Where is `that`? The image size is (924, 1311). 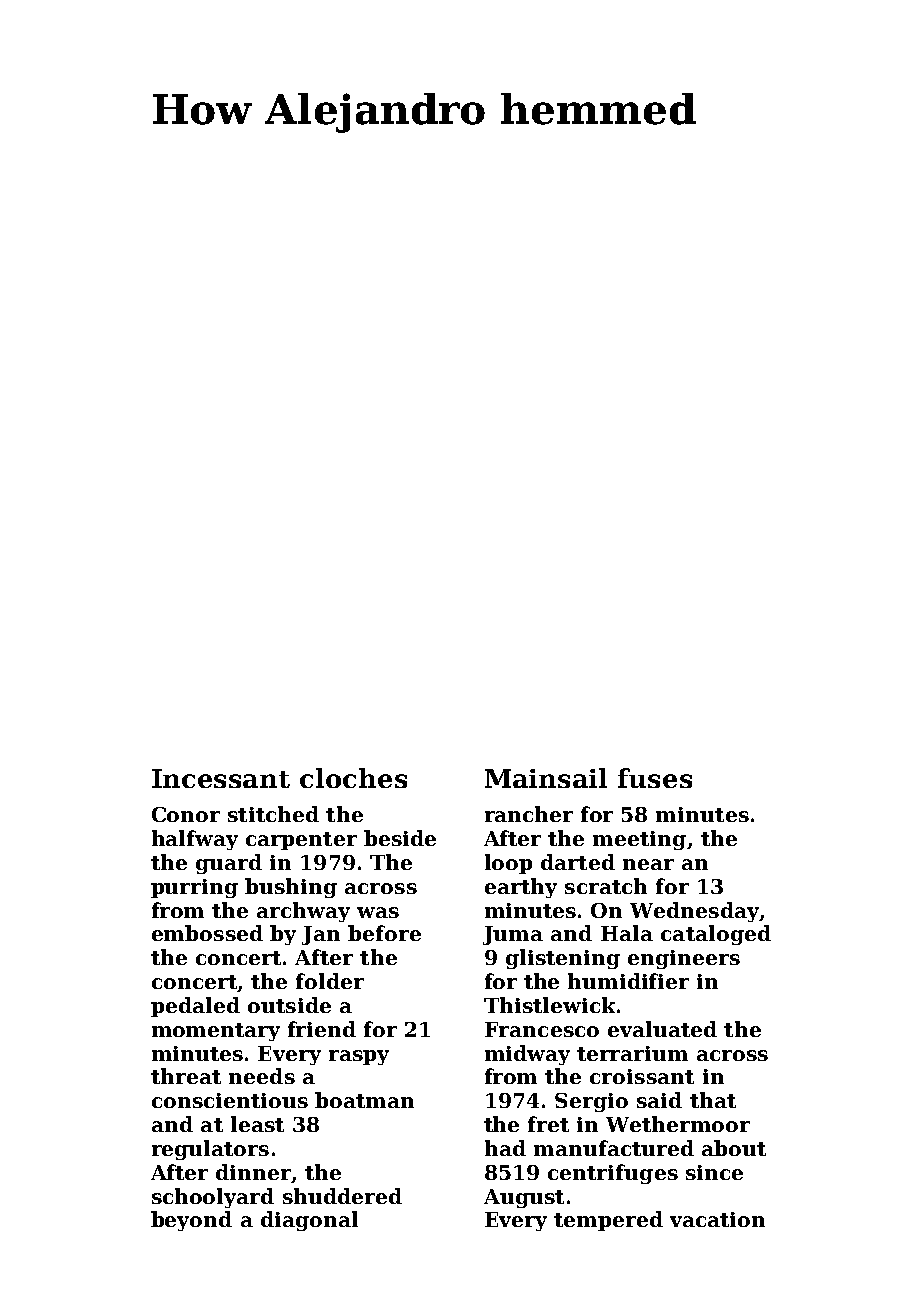
that is located at coordinates (713, 1100).
